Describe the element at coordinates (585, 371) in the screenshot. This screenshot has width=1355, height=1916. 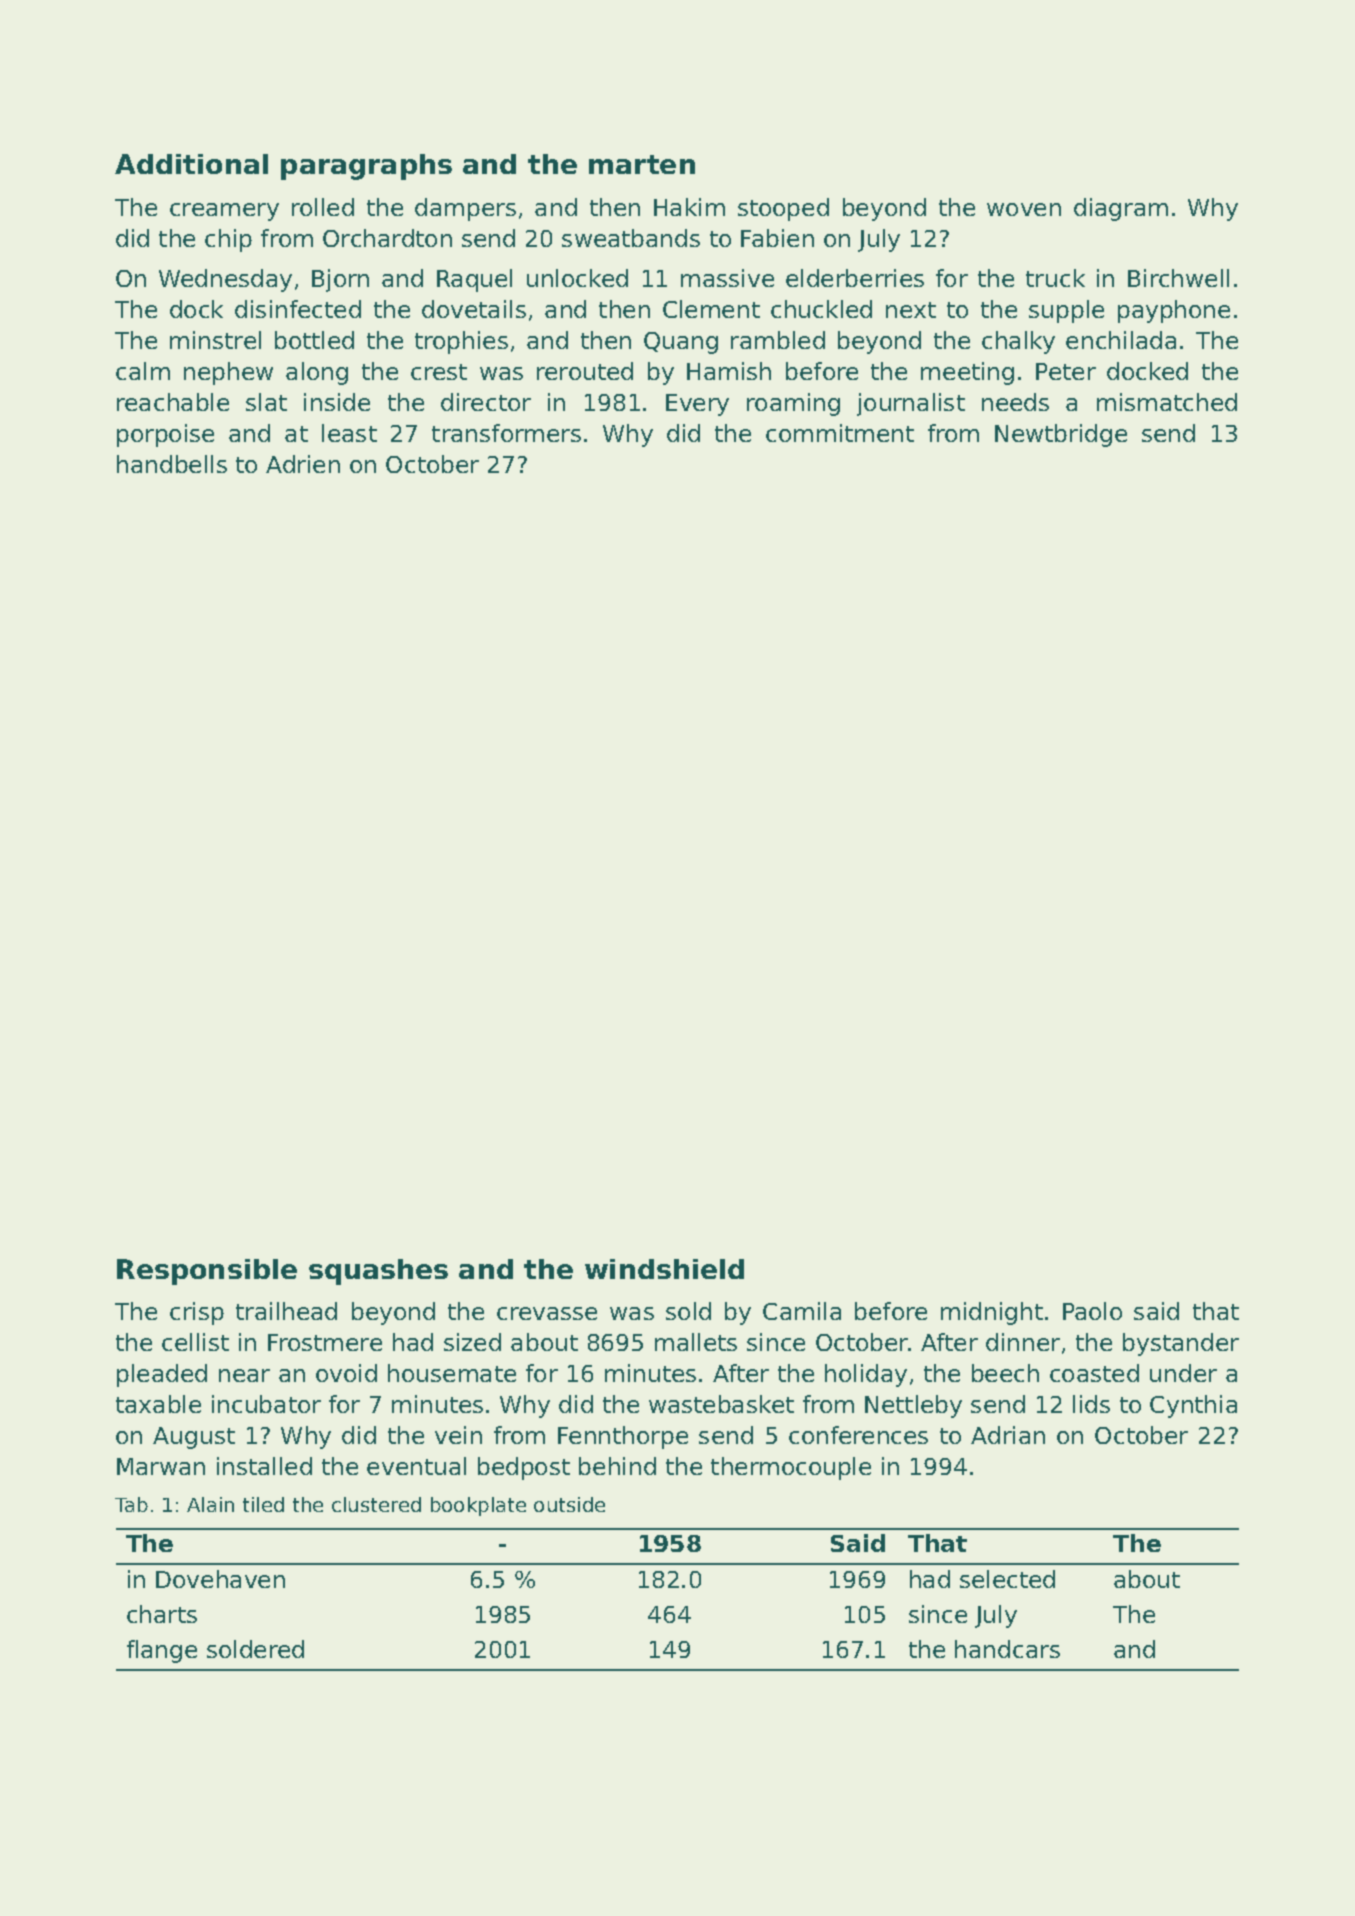
I see `rerouted` at that location.
